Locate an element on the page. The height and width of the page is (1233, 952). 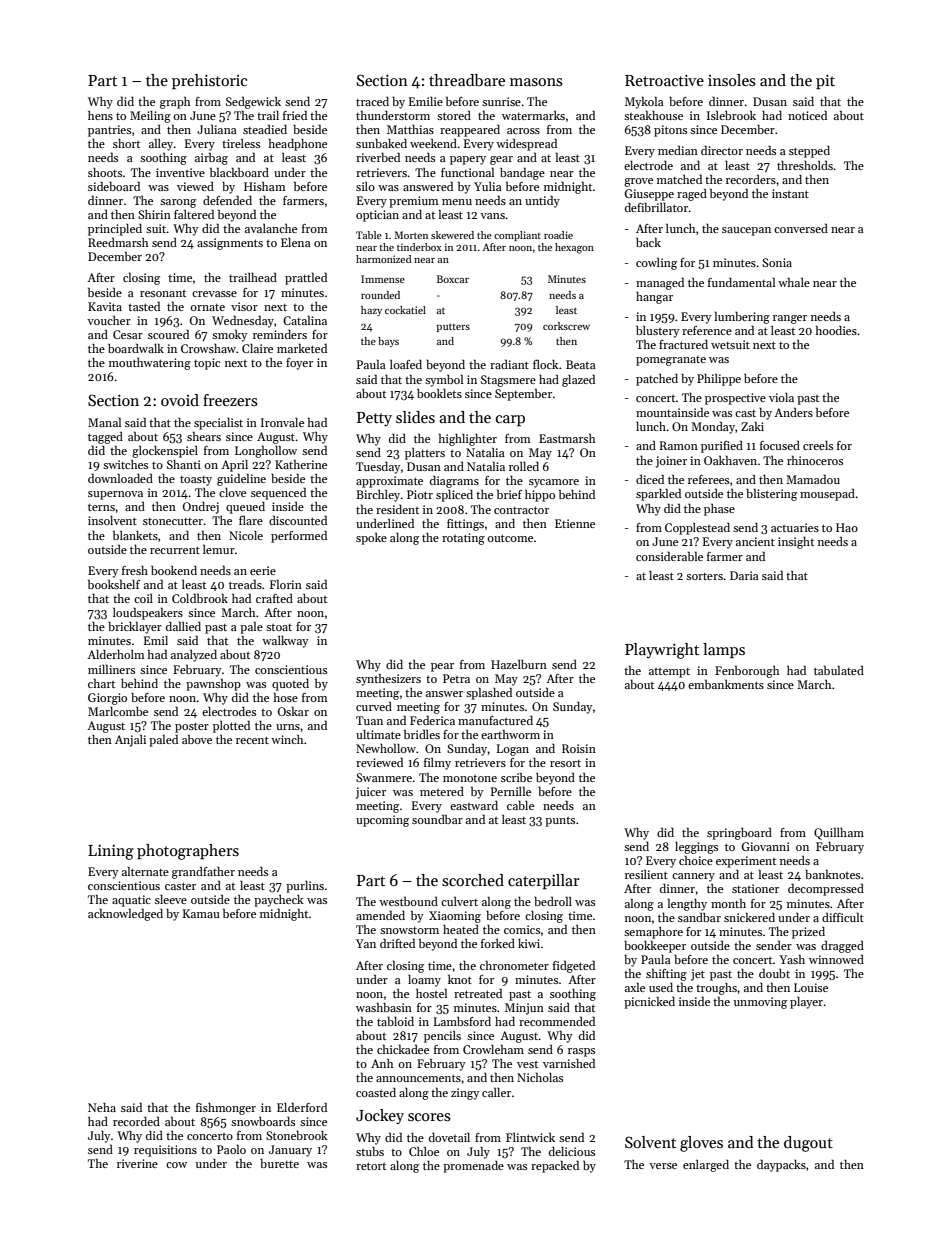
Daria is located at coordinates (744, 575).
